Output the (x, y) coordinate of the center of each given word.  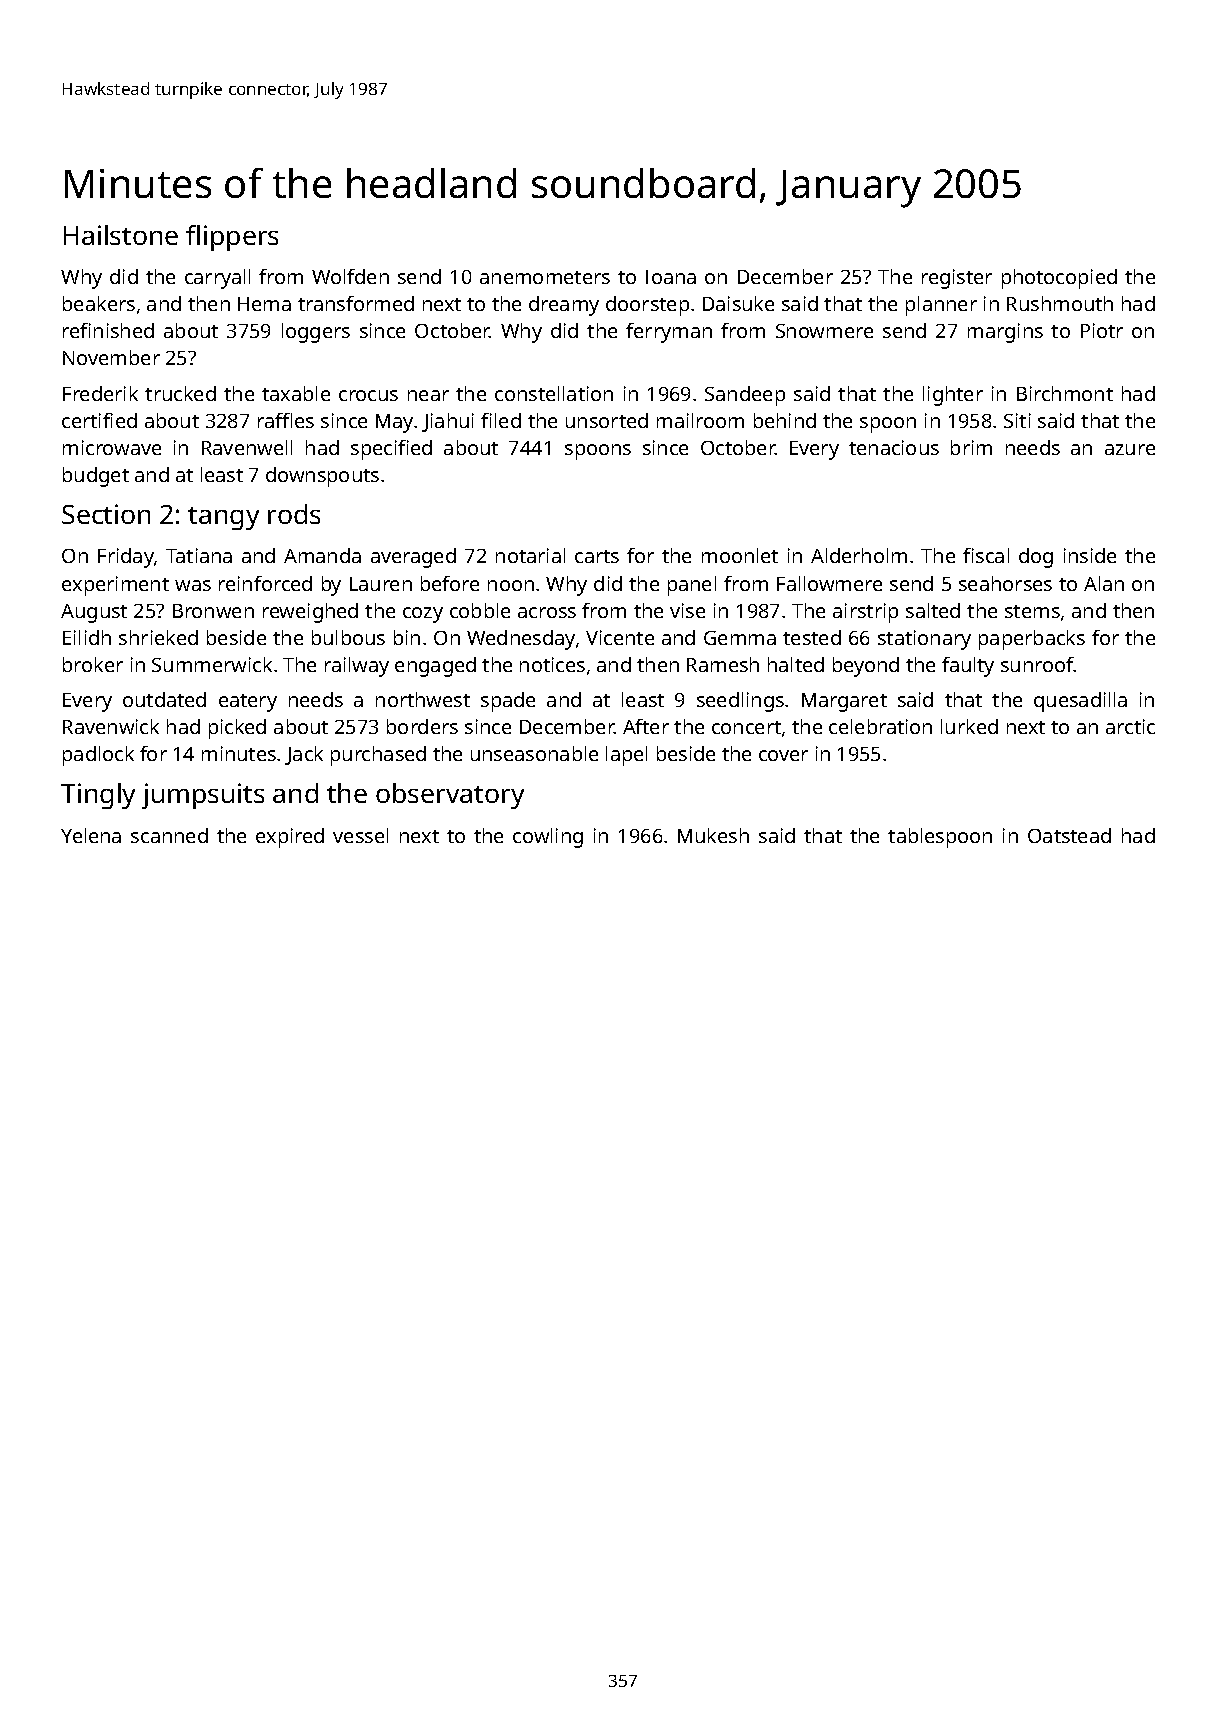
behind (785, 420)
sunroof (1037, 664)
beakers (99, 303)
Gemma (740, 638)
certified (99, 420)
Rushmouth (1060, 303)
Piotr (1102, 330)
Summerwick (212, 664)
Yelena (91, 835)
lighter (953, 396)
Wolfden (350, 276)
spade (508, 702)
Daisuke (738, 303)
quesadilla (1080, 702)
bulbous (348, 637)
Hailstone (121, 235)
